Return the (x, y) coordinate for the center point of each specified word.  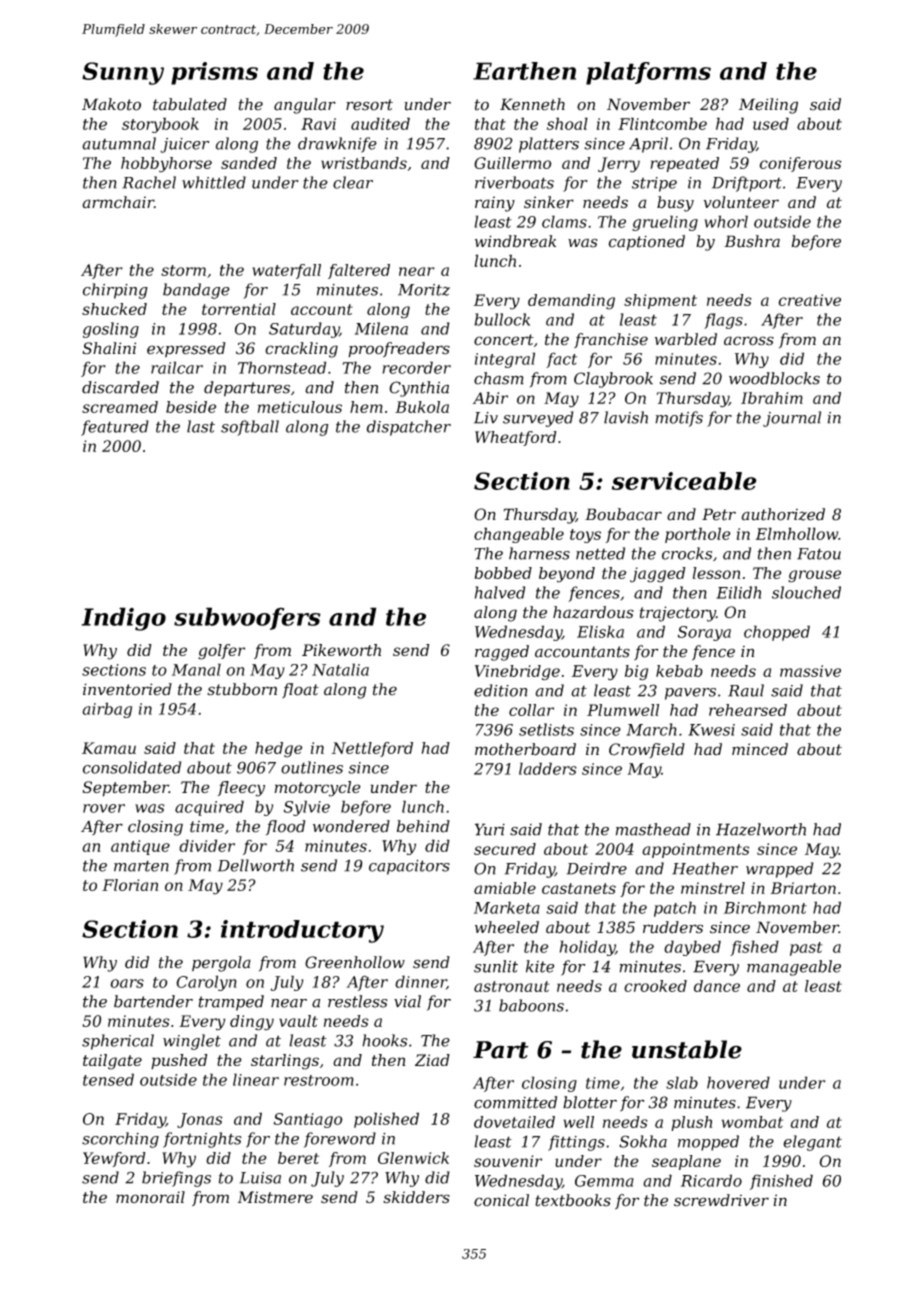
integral (505, 360)
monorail (150, 1197)
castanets (579, 888)
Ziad (432, 1060)
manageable (794, 968)
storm (183, 270)
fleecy (241, 789)
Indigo (124, 619)
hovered (738, 1082)
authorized (783, 514)
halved (500, 592)
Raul (746, 690)
